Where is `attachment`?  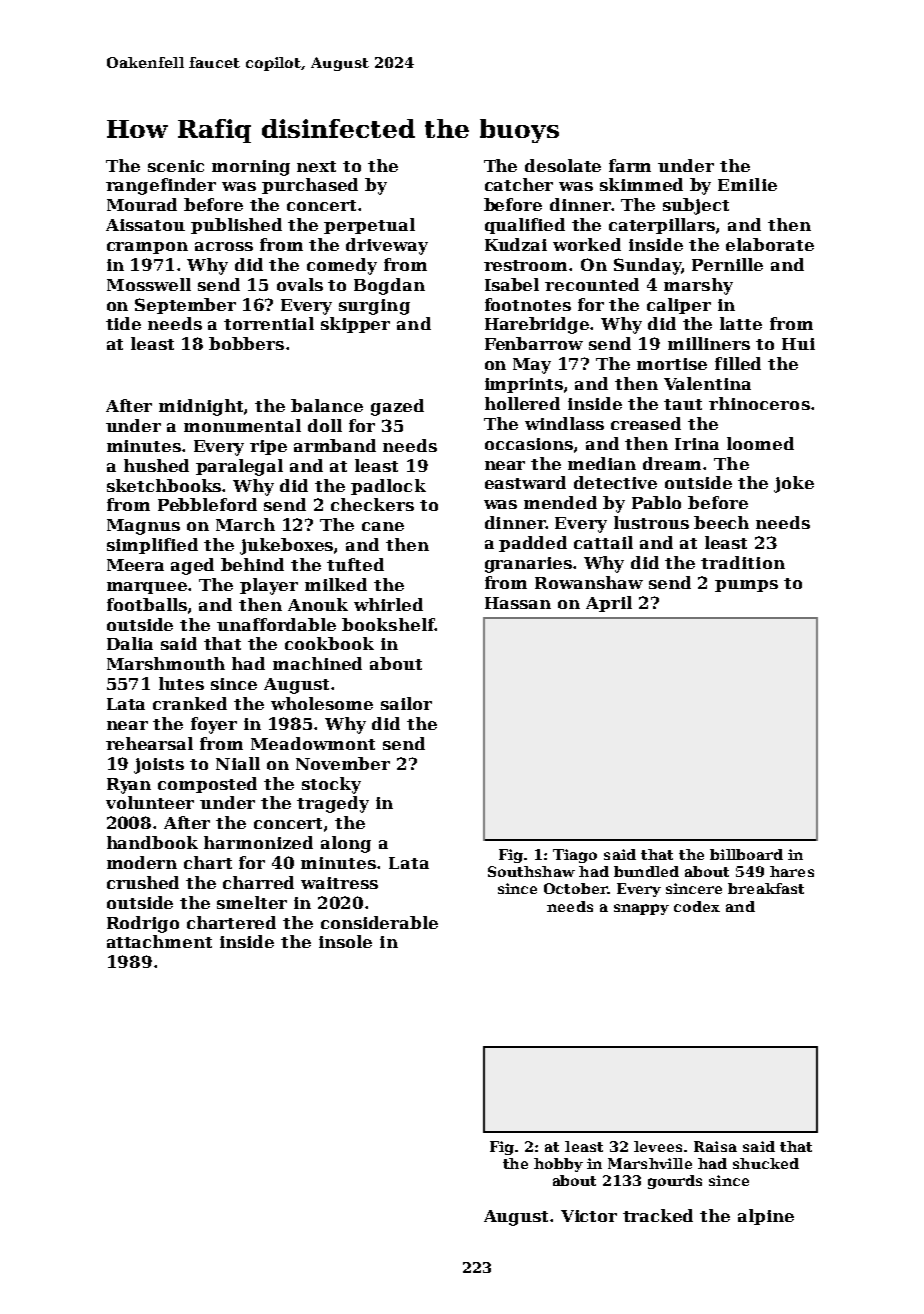 attachment is located at coordinates (159, 941).
